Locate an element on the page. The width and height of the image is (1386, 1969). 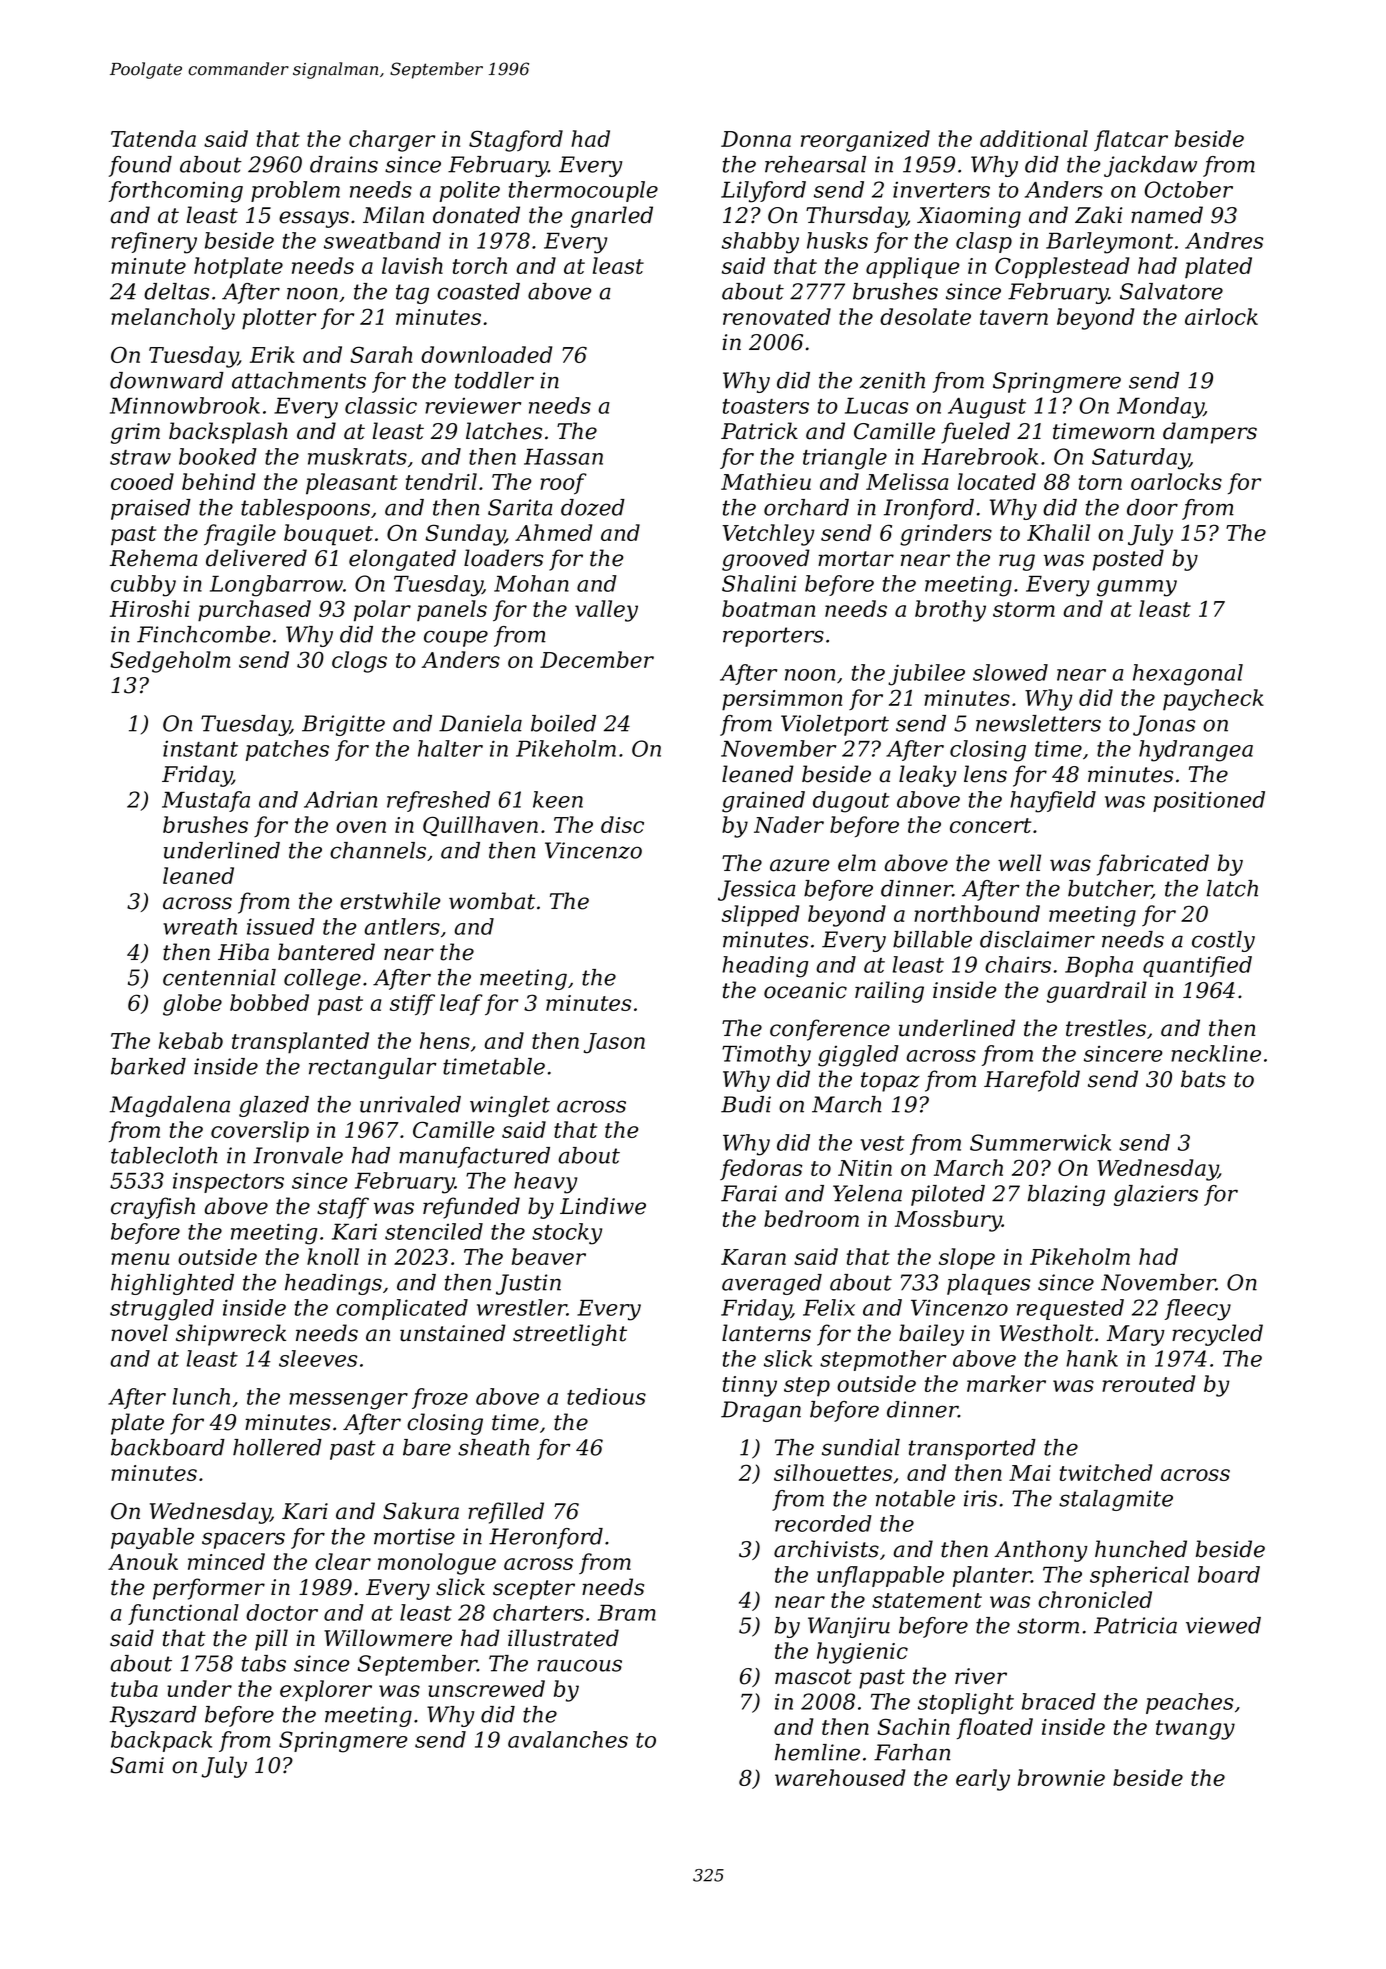
valley is located at coordinates (606, 611).
